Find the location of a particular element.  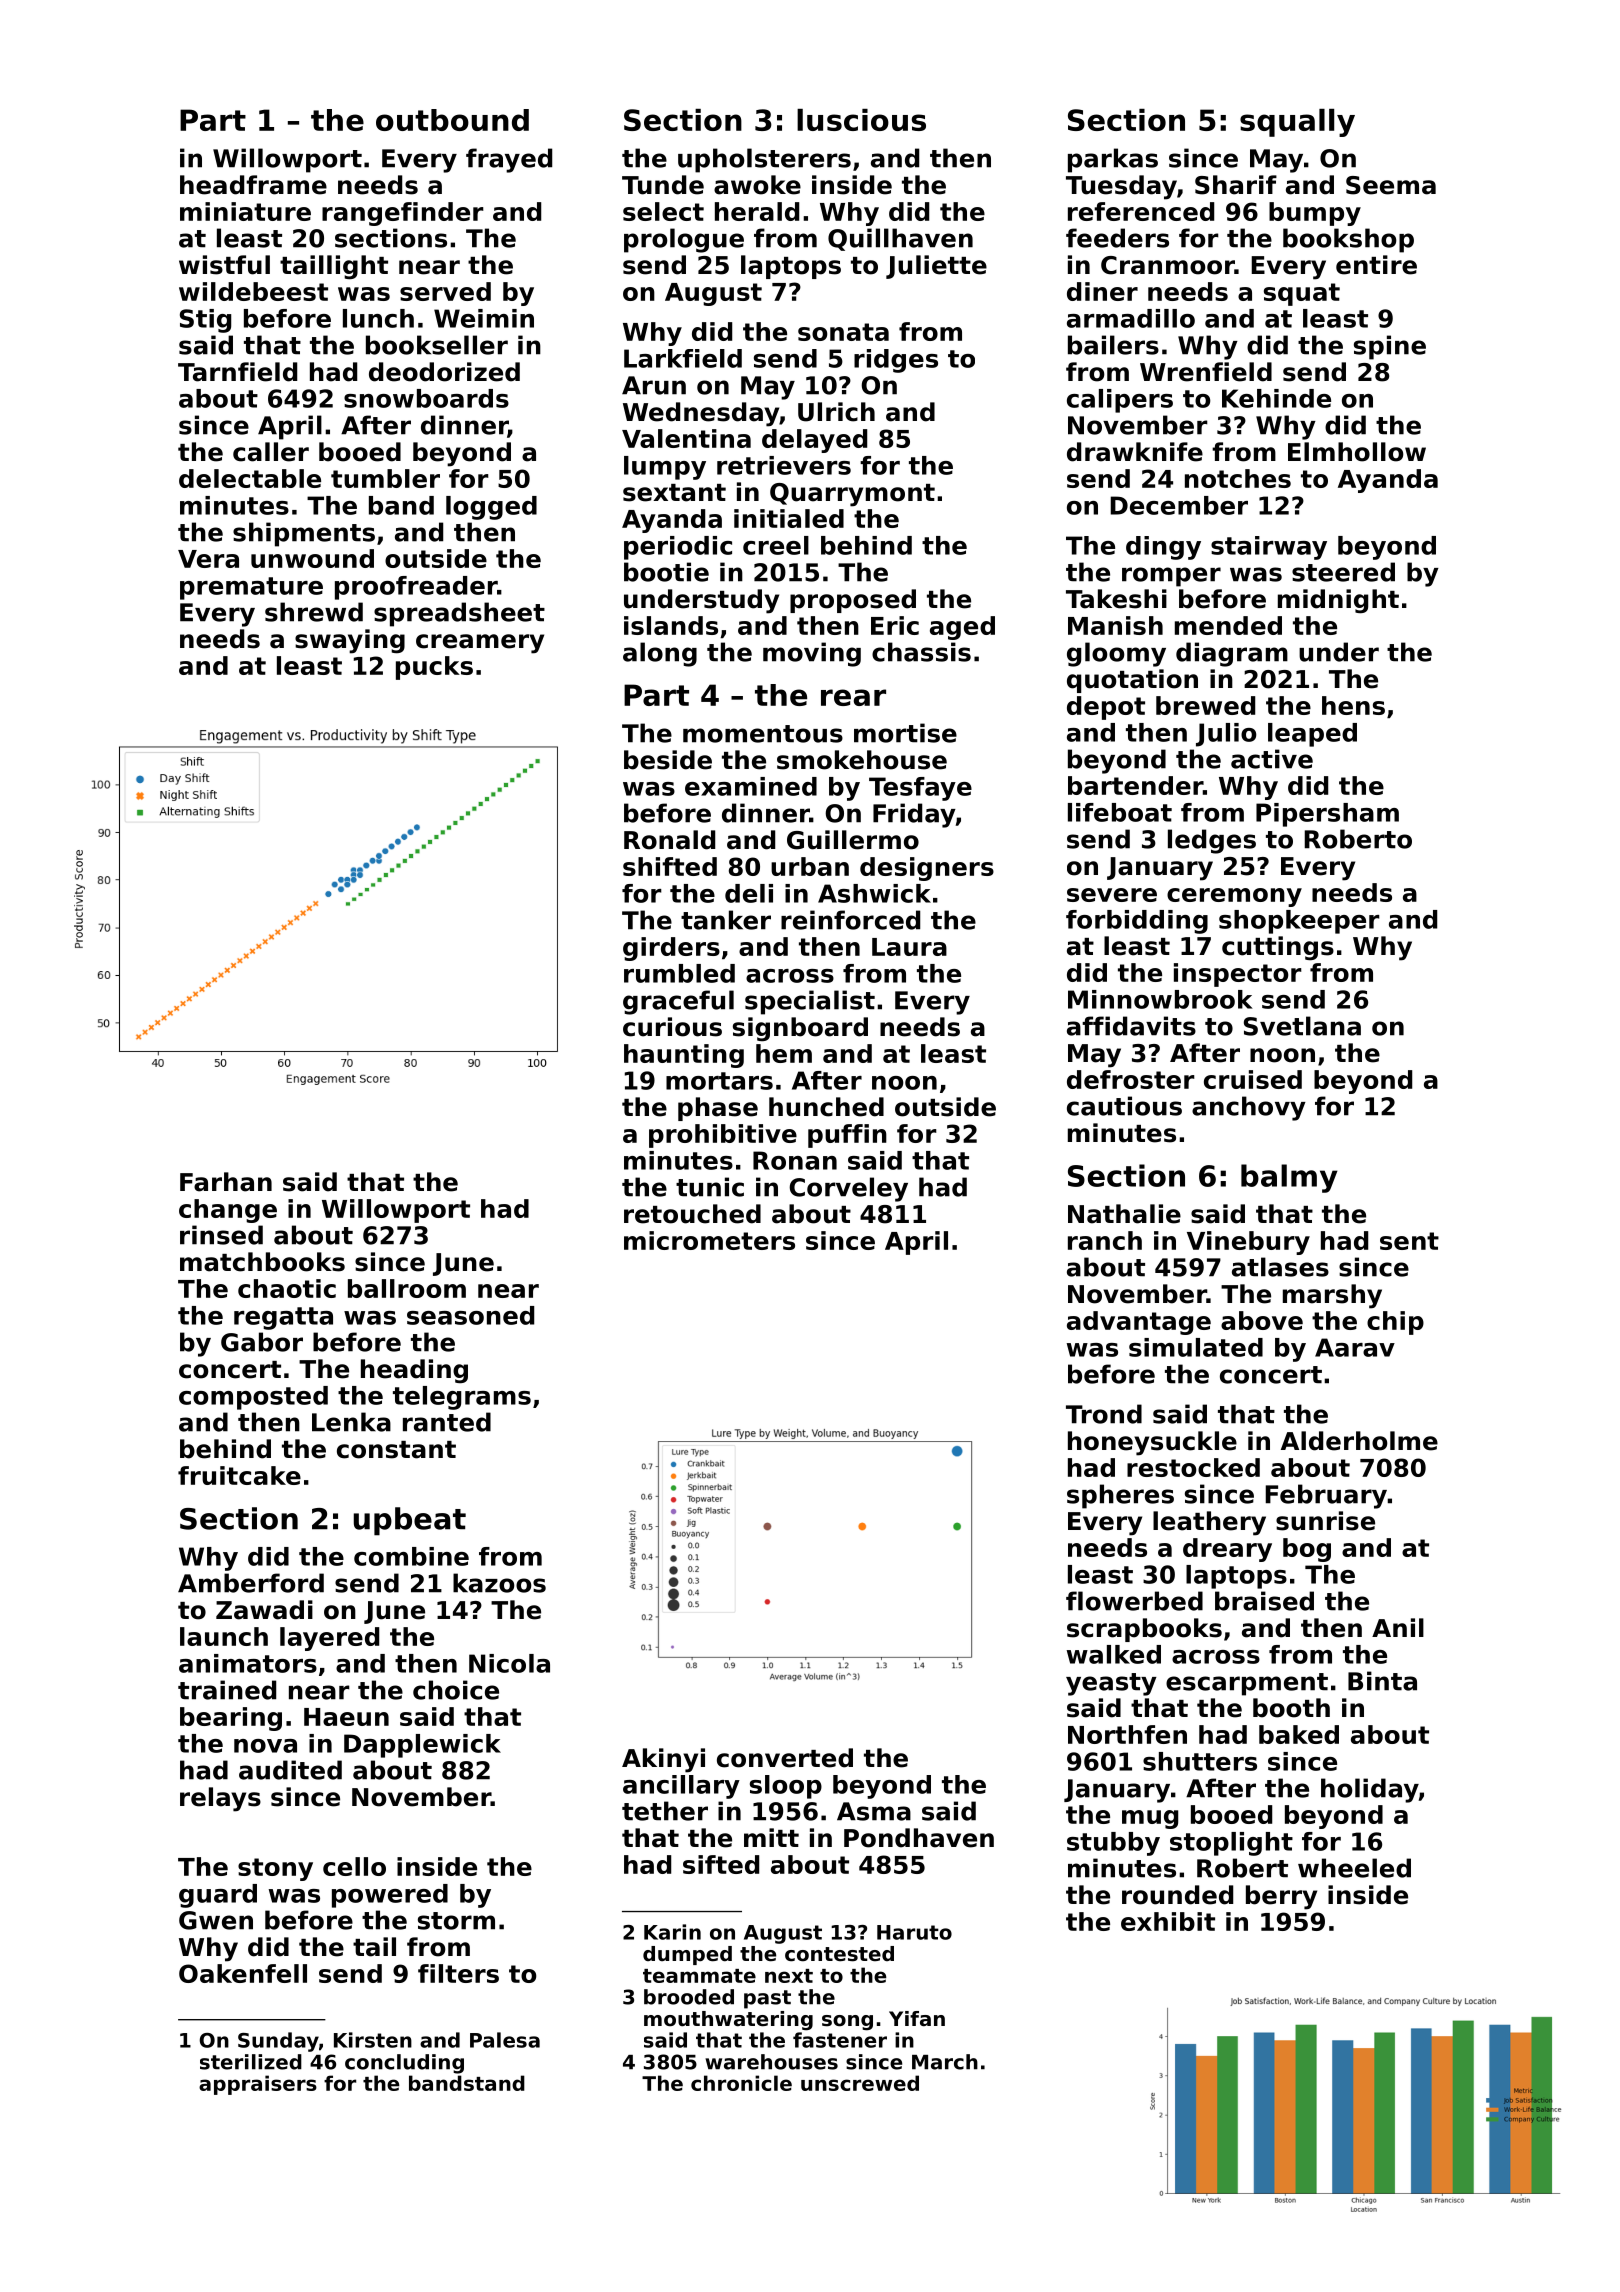

mended is located at coordinates (1228, 625).
